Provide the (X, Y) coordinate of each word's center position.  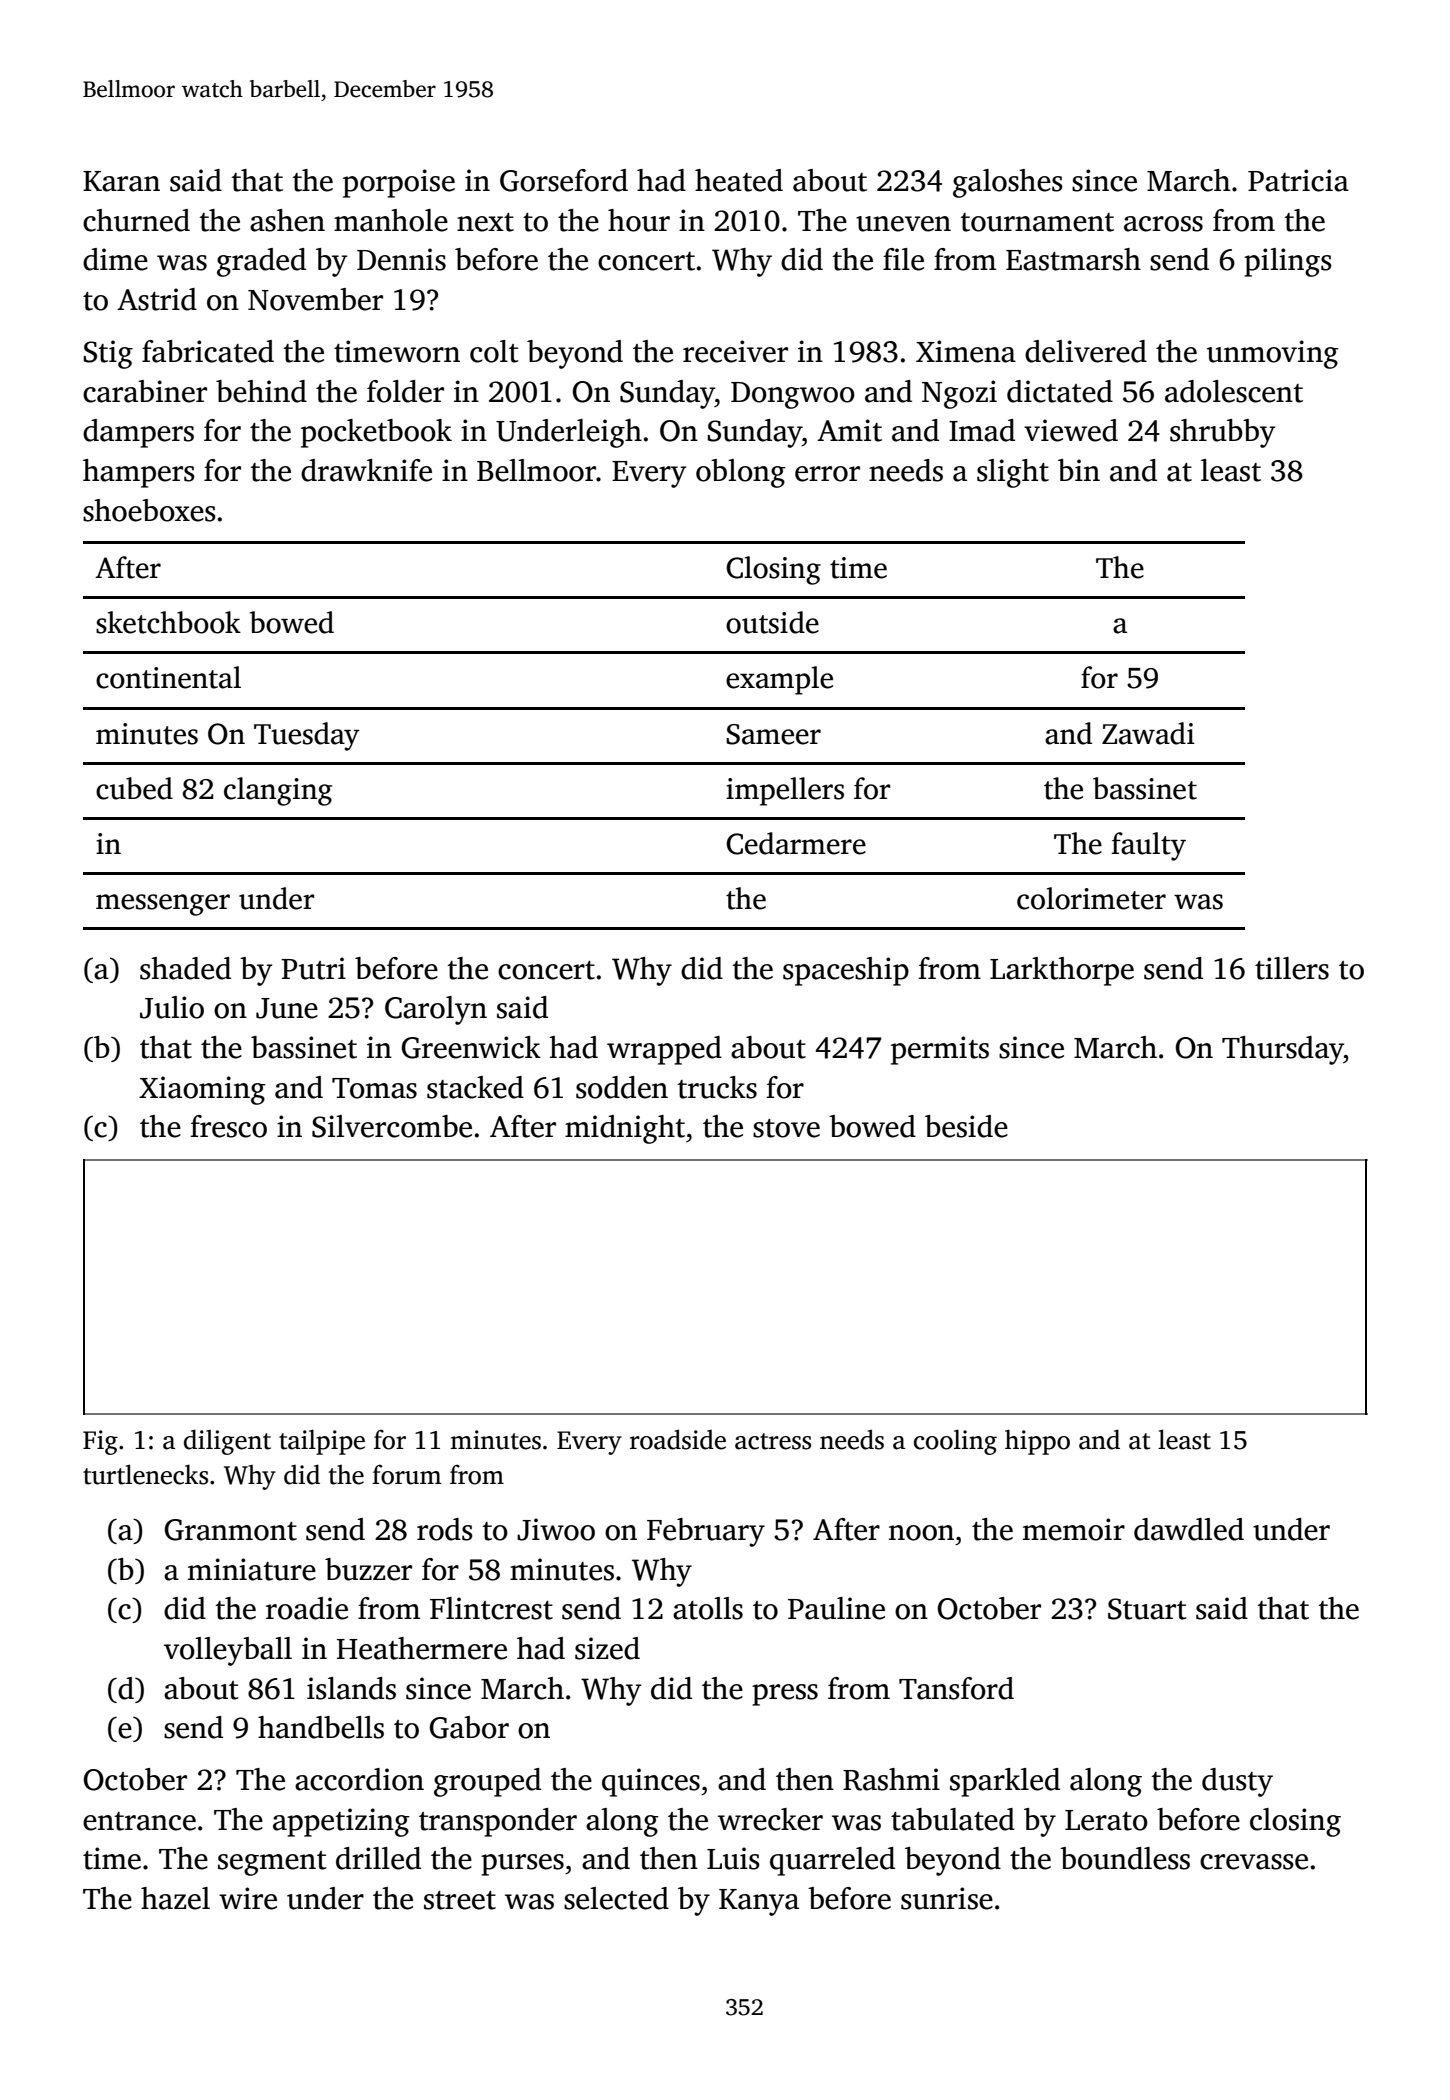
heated (739, 180)
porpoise (399, 183)
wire (248, 1898)
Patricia (1298, 180)
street (460, 1900)
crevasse (1254, 1862)
